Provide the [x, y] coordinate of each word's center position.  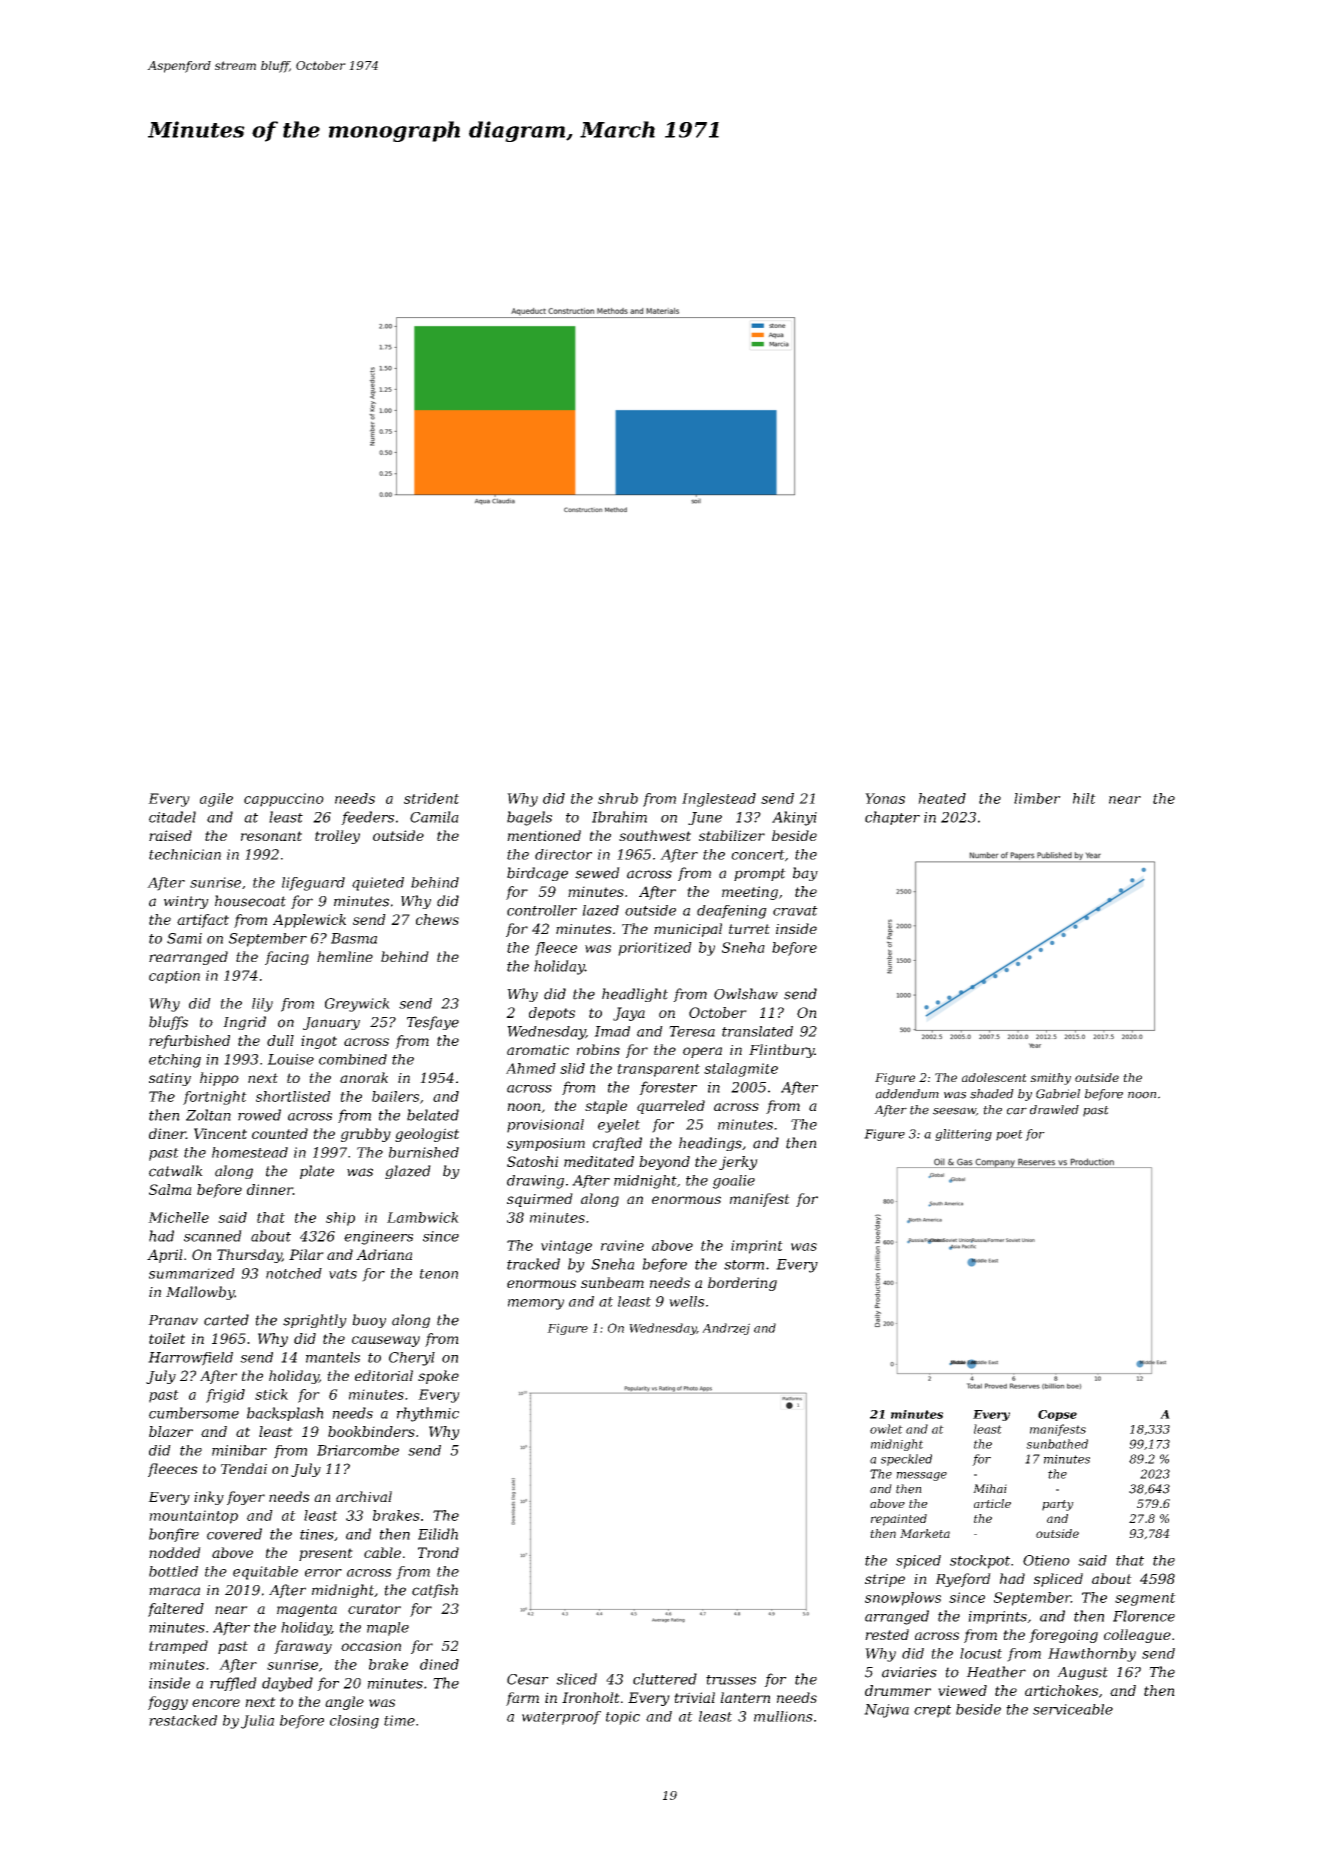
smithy [1050, 1079]
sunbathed [1057, 1444]
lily [262, 1005]
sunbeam [612, 1282]
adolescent [994, 1077]
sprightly [315, 1321]
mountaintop [193, 1517]
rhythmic [428, 1414]
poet [1009, 1135]
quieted [378, 884]
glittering [963, 1135]
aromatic [538, 1050]
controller [542, 910]
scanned [213, 1236]
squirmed [540, 1200]
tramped [178, 1647]
